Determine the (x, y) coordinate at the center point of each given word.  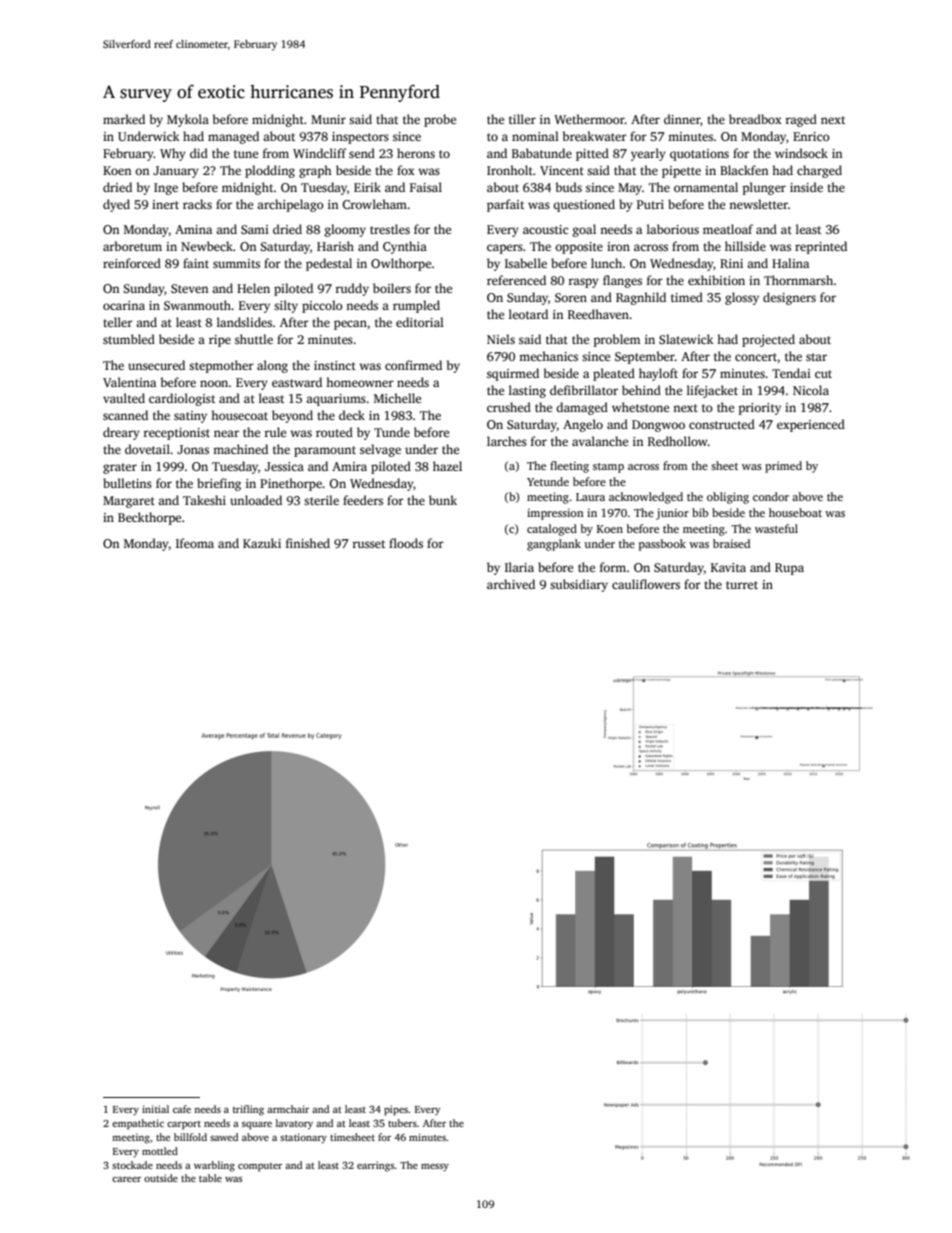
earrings (375, 1166)
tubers (402, 1123)
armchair (288, 1109)
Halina (790, 263)
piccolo (322, 306)
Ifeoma (195, 543)
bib (700, 512)
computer (260, 1167)
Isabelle (526, 263)
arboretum (132, 246)
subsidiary (579, 585)
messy (435, 1167)
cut (823, 374)
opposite (579, 248)
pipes (396, 1110)
